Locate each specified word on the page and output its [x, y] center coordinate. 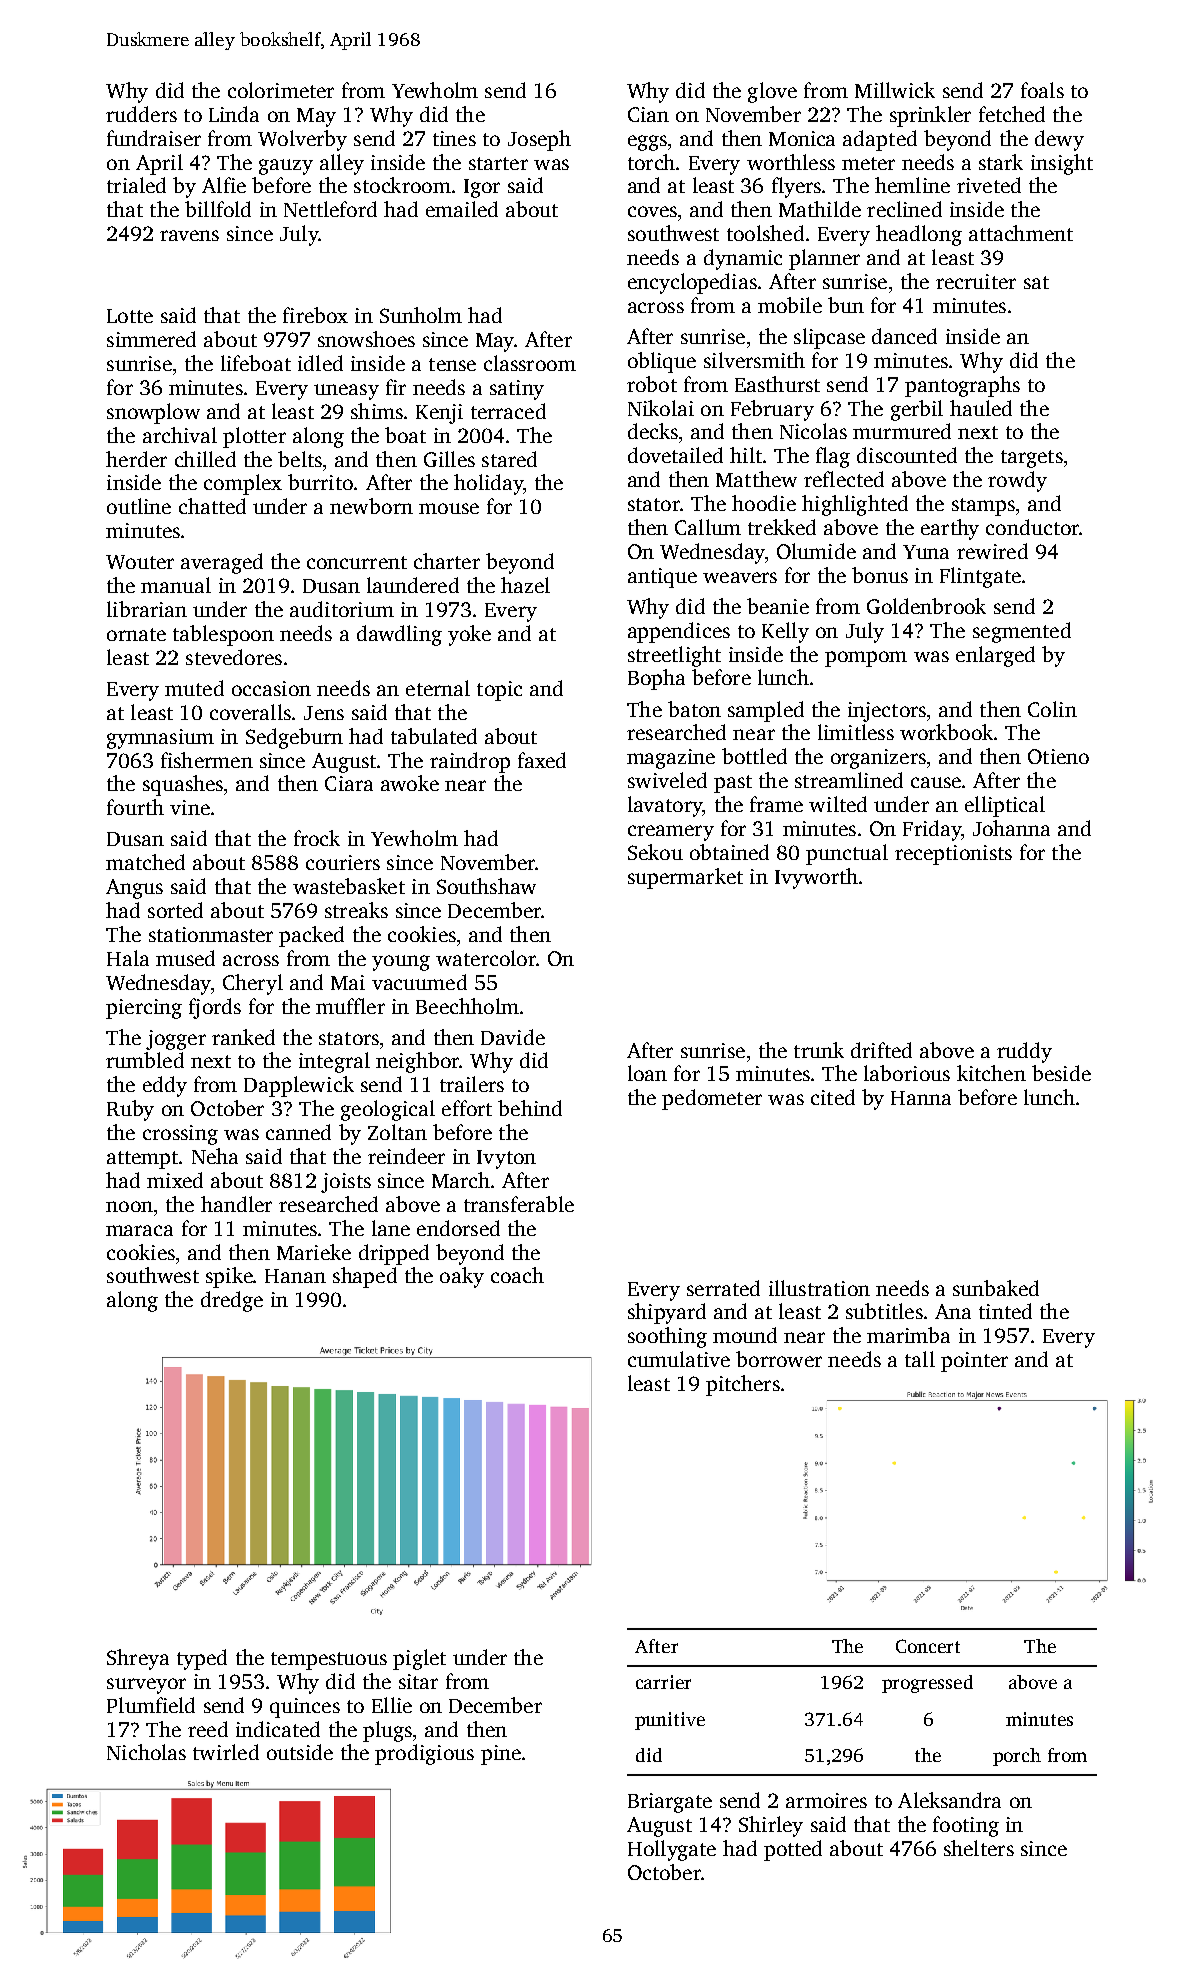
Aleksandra [949, 1800]
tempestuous [329, 1661]
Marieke [314, 1252]
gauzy [286, 167]
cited [833, 1097]
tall [920, 1359]
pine [501, 1755]
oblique [662, 362]
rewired [992, 551]
